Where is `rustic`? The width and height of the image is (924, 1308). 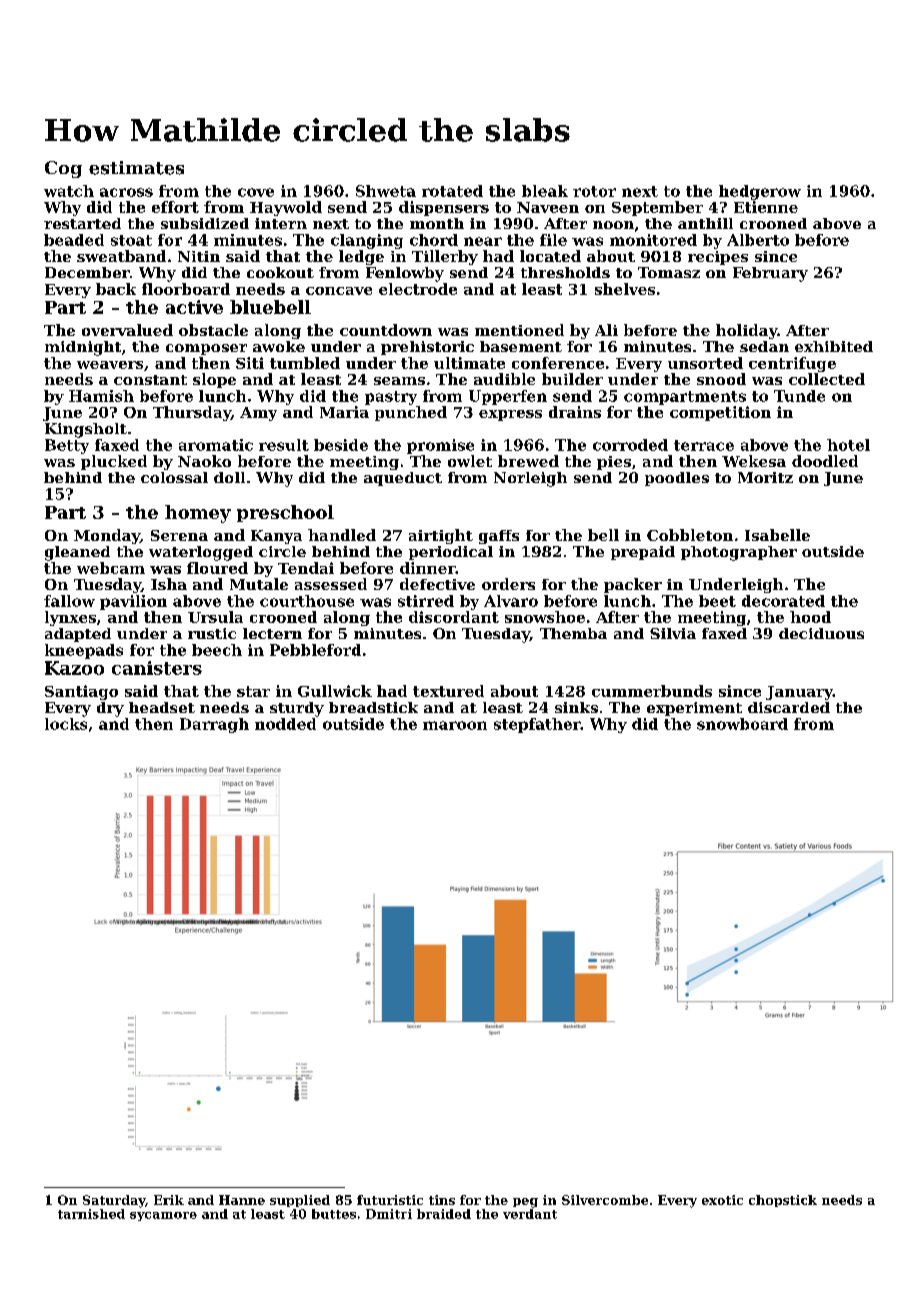 rustic is located at coordinates (212, 633).
